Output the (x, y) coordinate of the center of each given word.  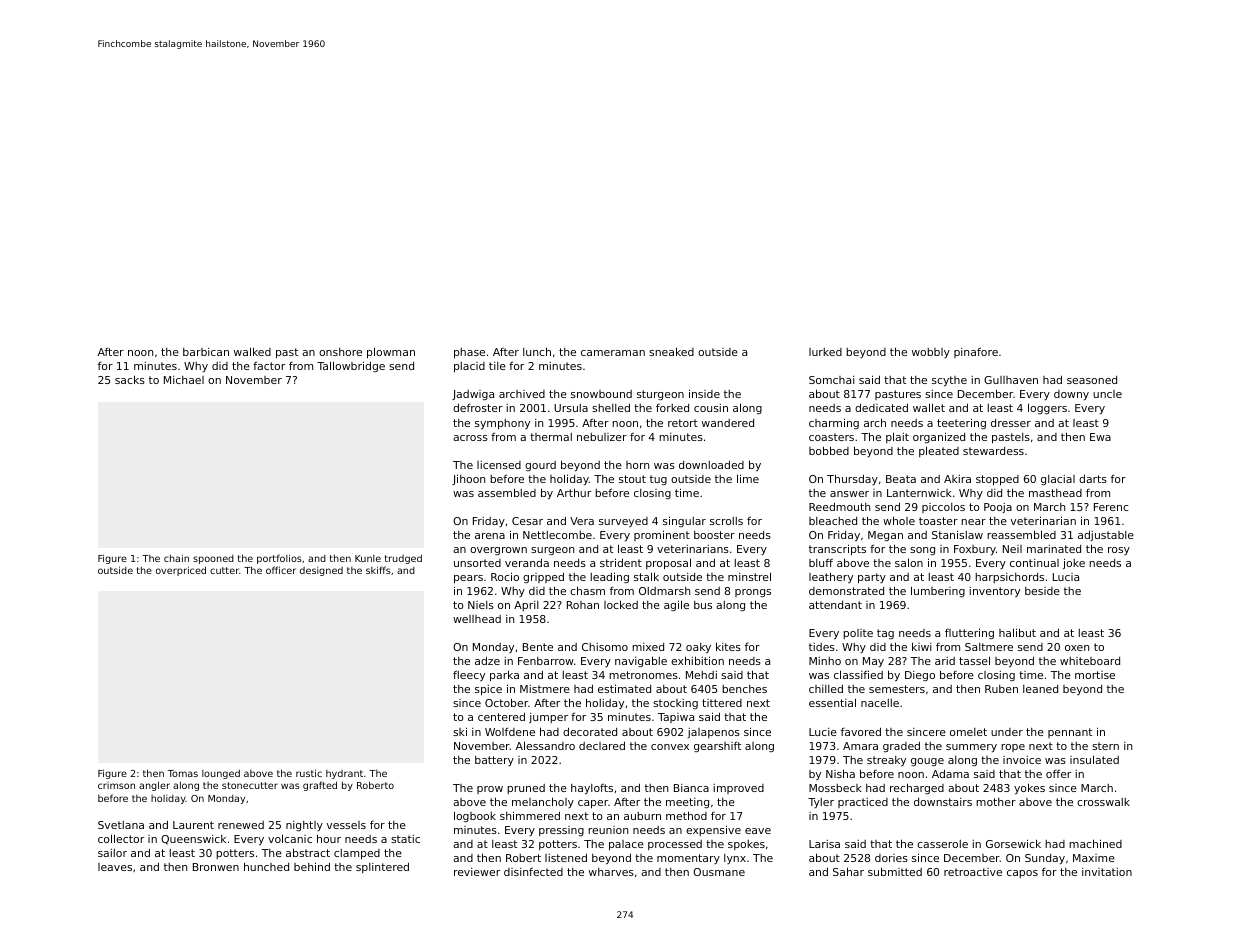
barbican (206, 352)
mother (996, 802)
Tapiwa (676, 718)
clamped (357, 854)
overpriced (181, 571)
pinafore (976, 352)
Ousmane (719, 872)
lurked (825, 352)
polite (858, 634)
